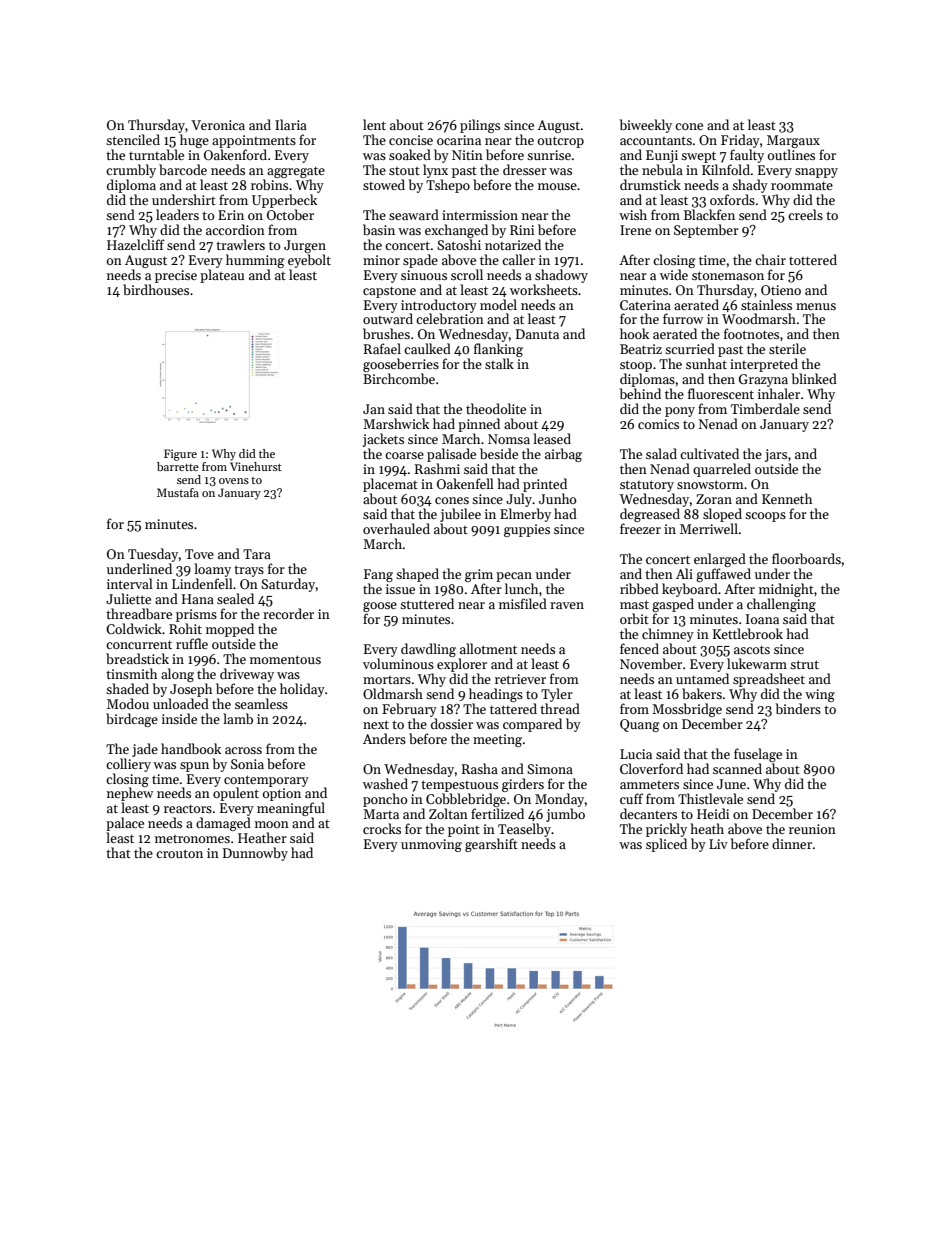 This page has height=1233, width=952. Describe the element at coordinates (557, 186) in the page. I see `mouse` at that location.
